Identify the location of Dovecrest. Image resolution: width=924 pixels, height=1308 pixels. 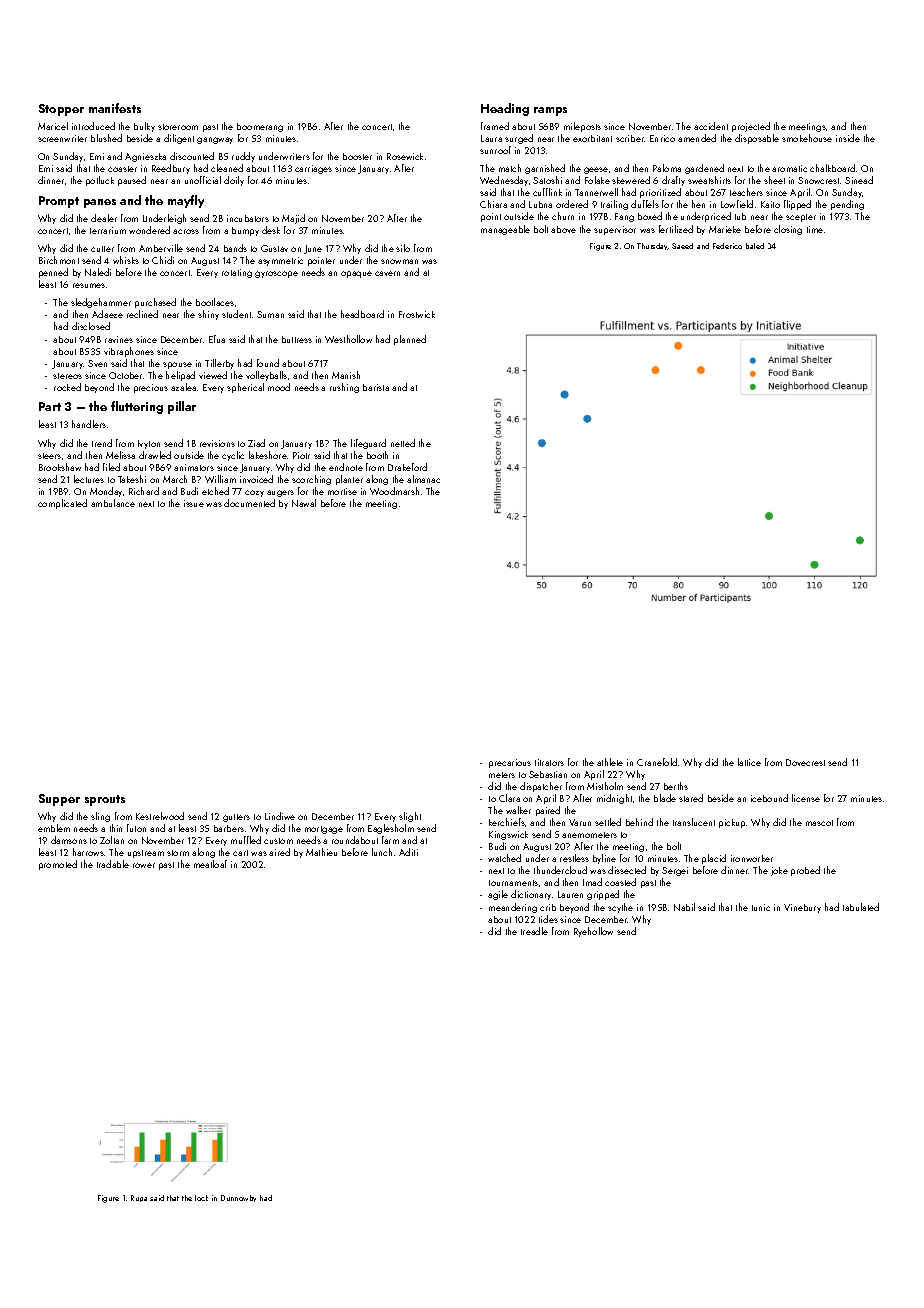
(805, 762).
